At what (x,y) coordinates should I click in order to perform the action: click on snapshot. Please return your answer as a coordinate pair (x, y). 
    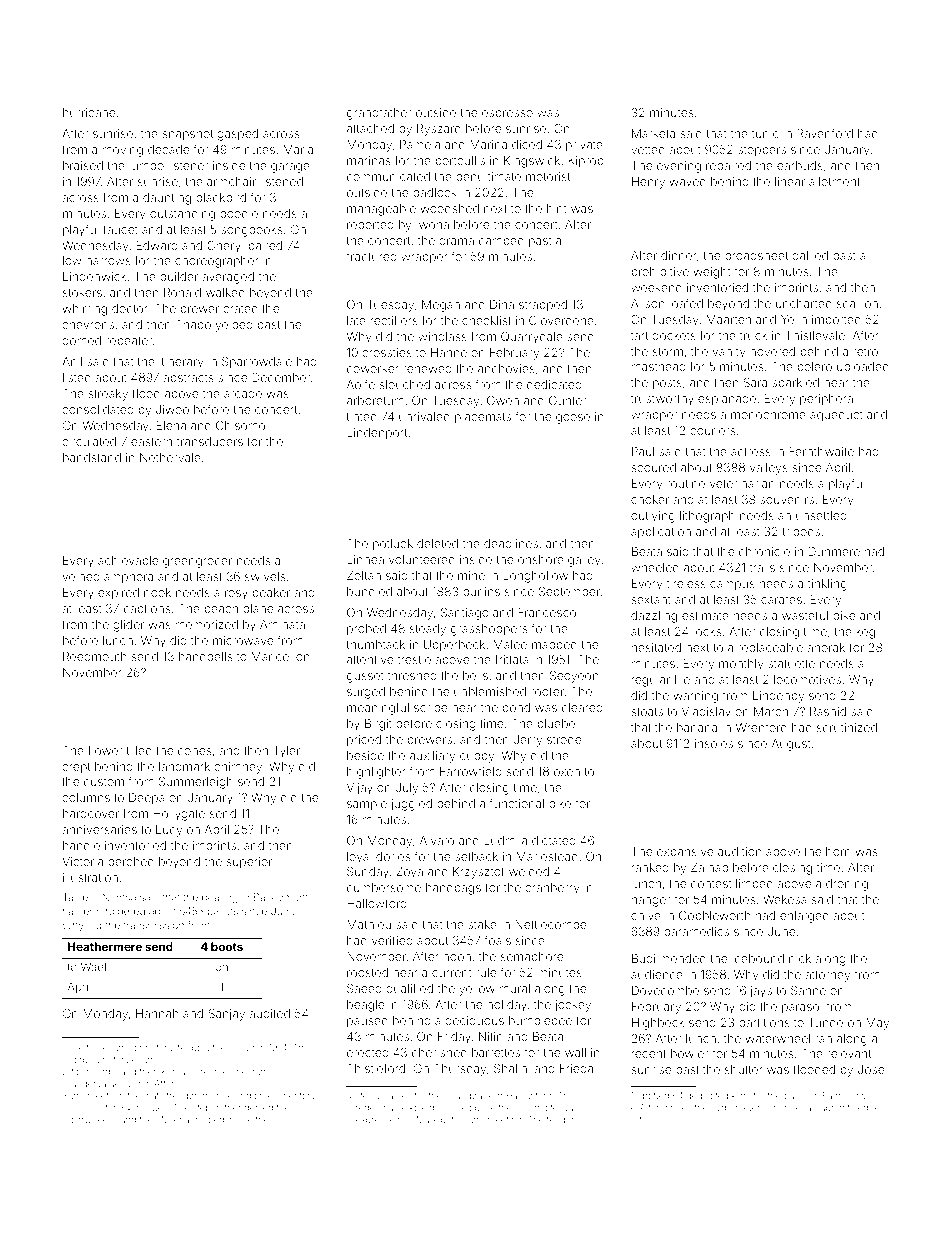
    Looking at the image, I should click on (187, 135).
